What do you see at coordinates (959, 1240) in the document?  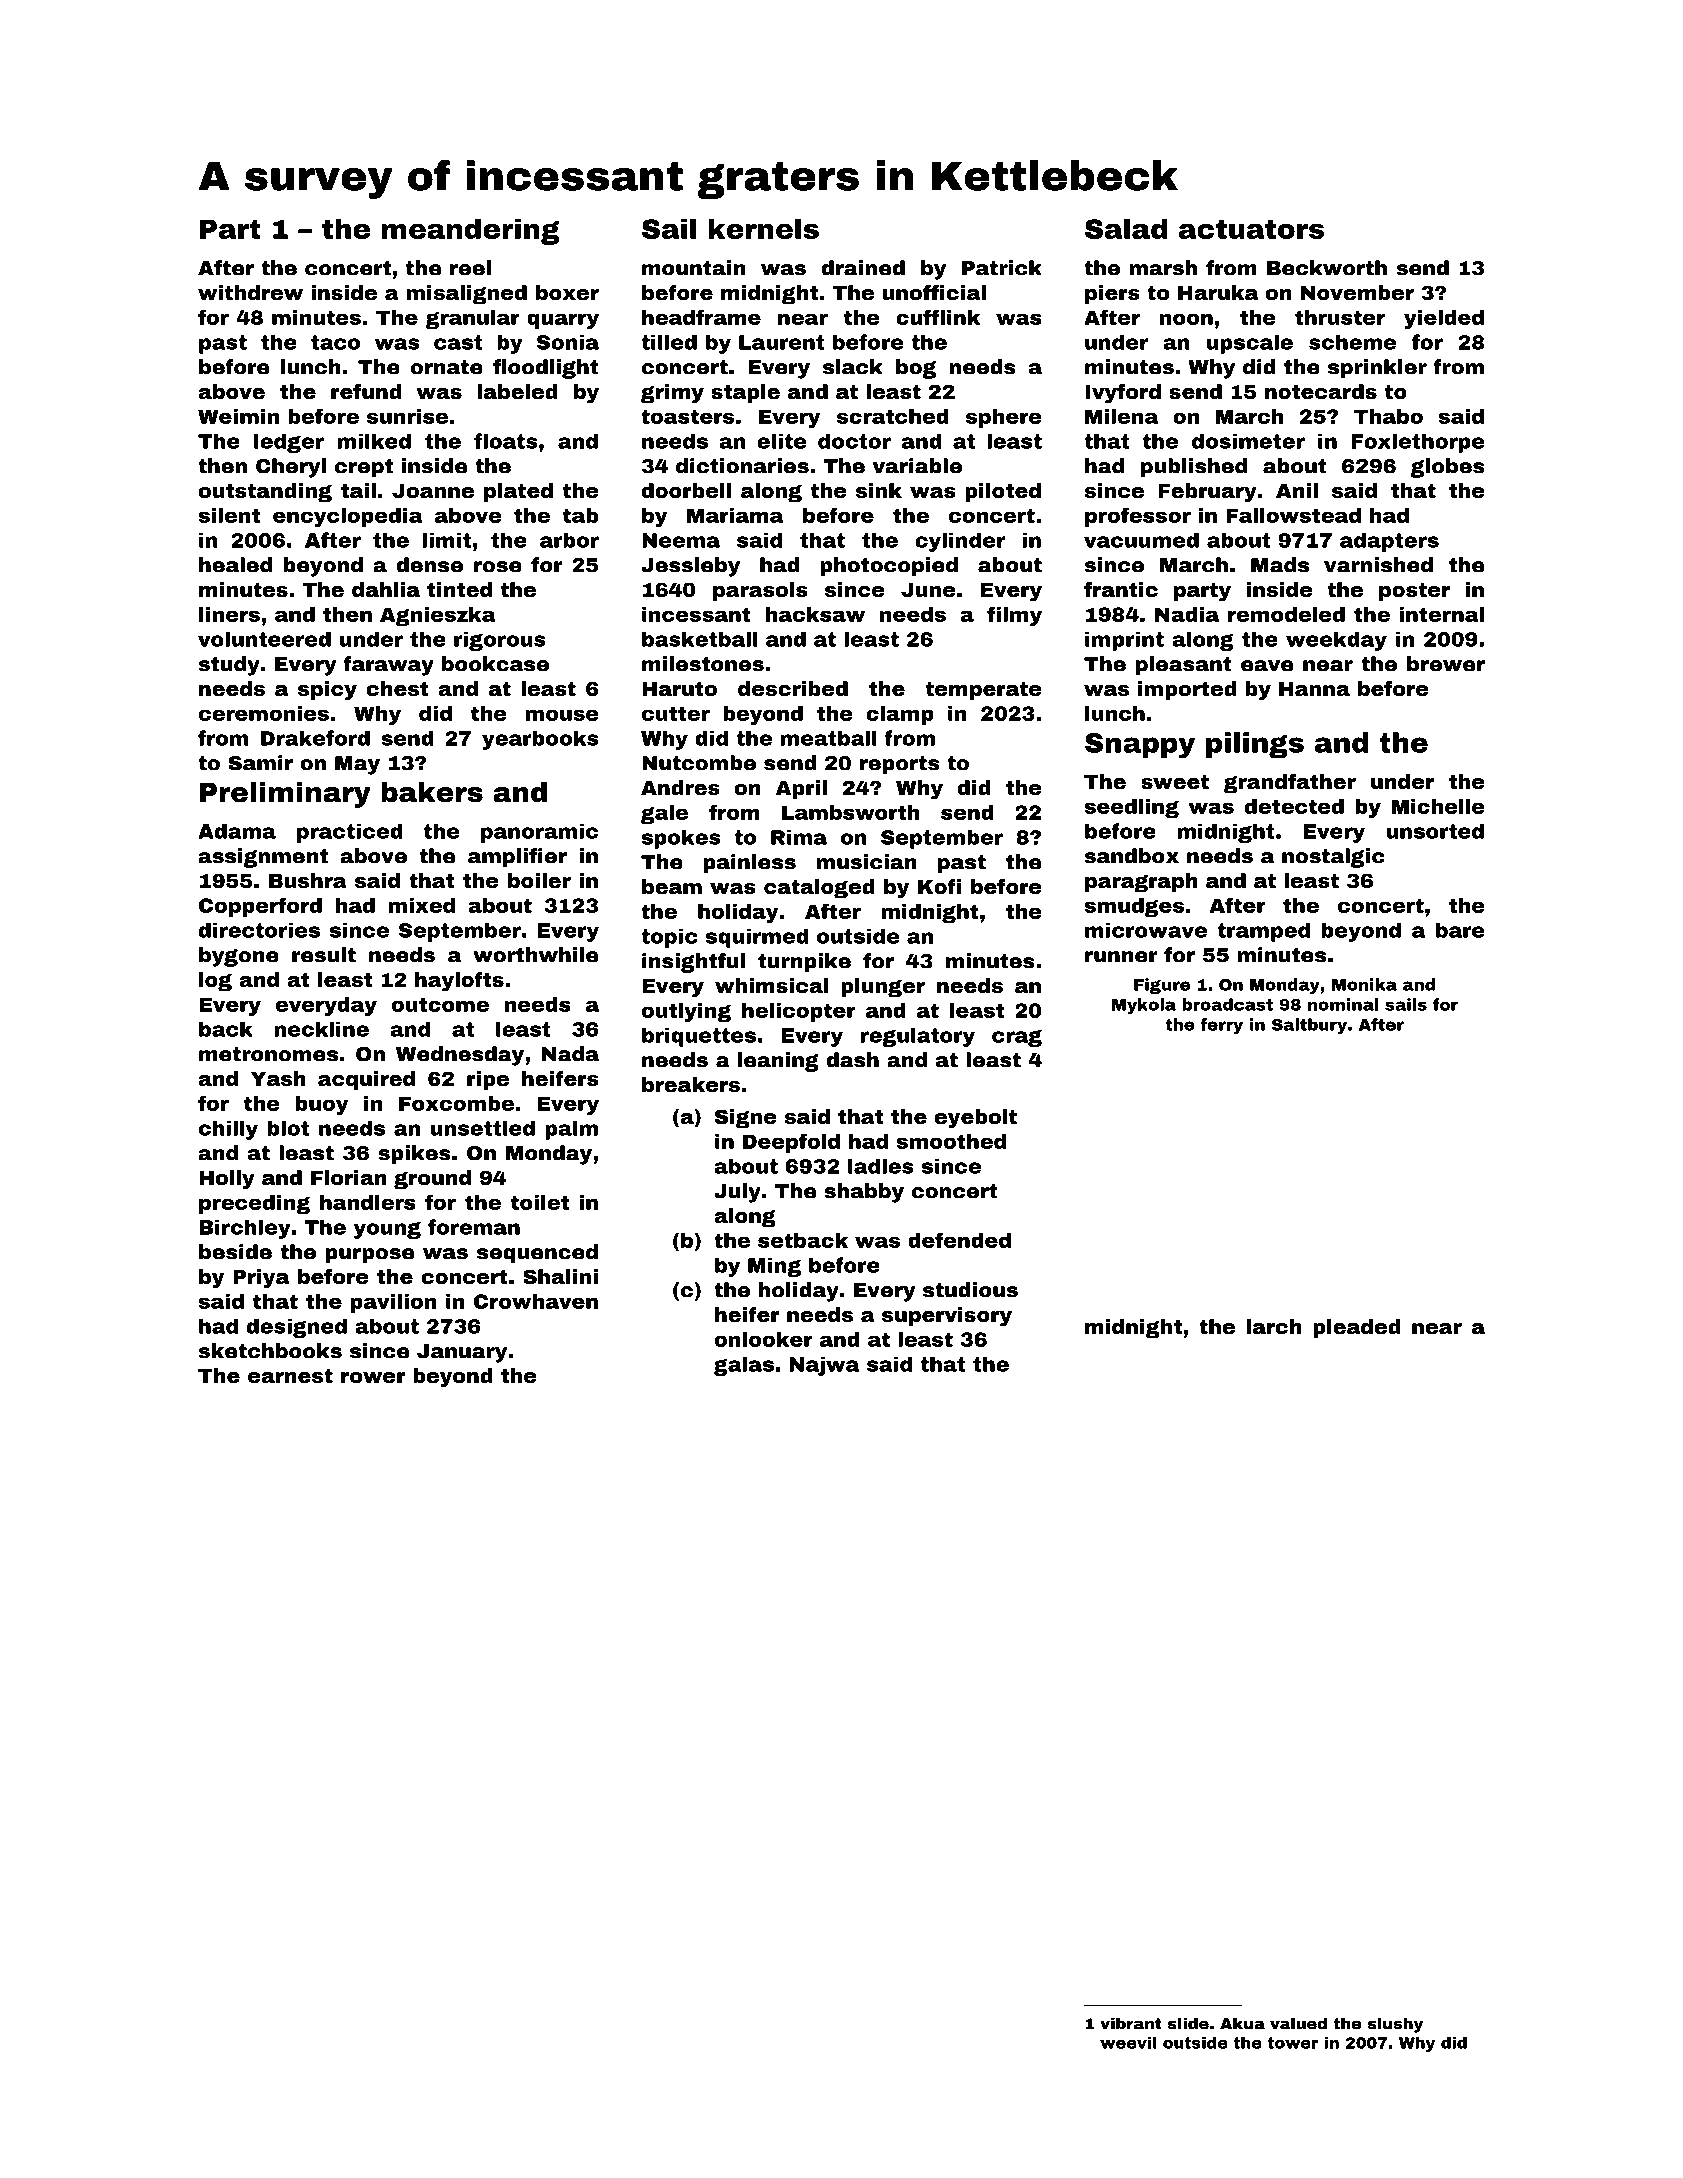 I see `defended` at bounding box center [959, 1240].
